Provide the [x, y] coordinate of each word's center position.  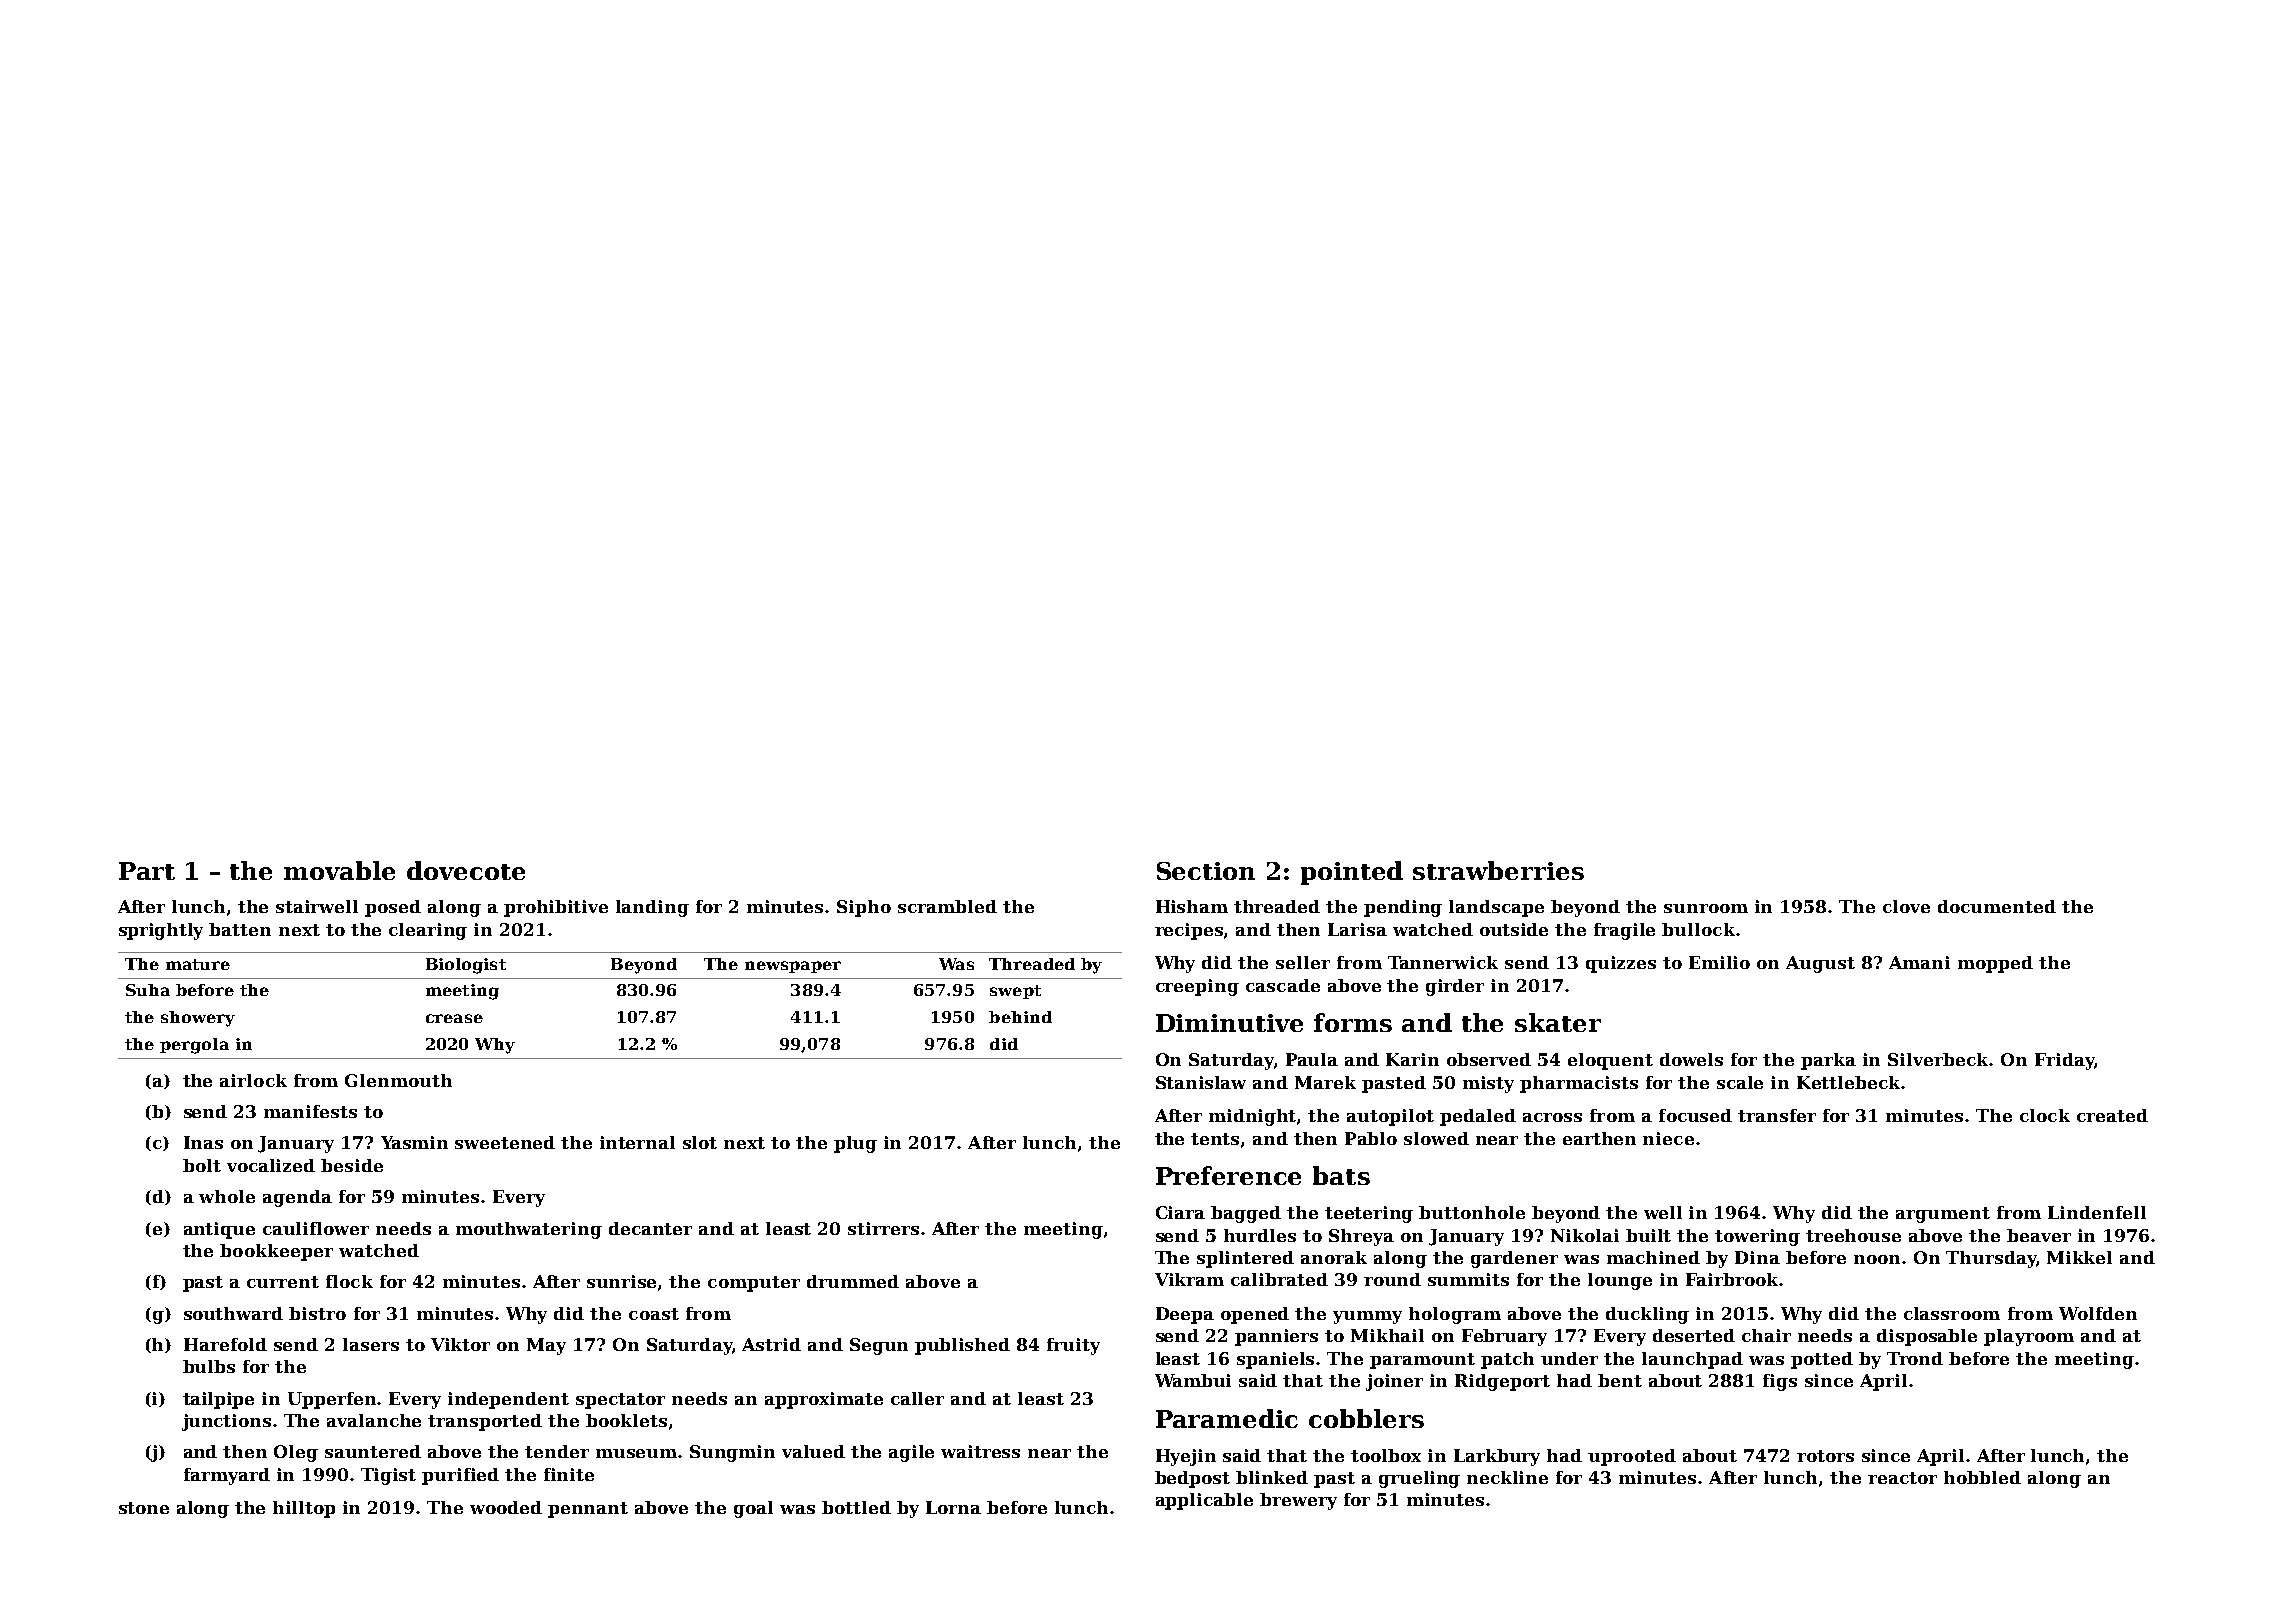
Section [1206, 871]
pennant [588, 1510]
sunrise [621, 1281]
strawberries [1498, 870]
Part [147, 871]
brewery [1298, 1501]
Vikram [1189, 1279]
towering [1757, 1237]
